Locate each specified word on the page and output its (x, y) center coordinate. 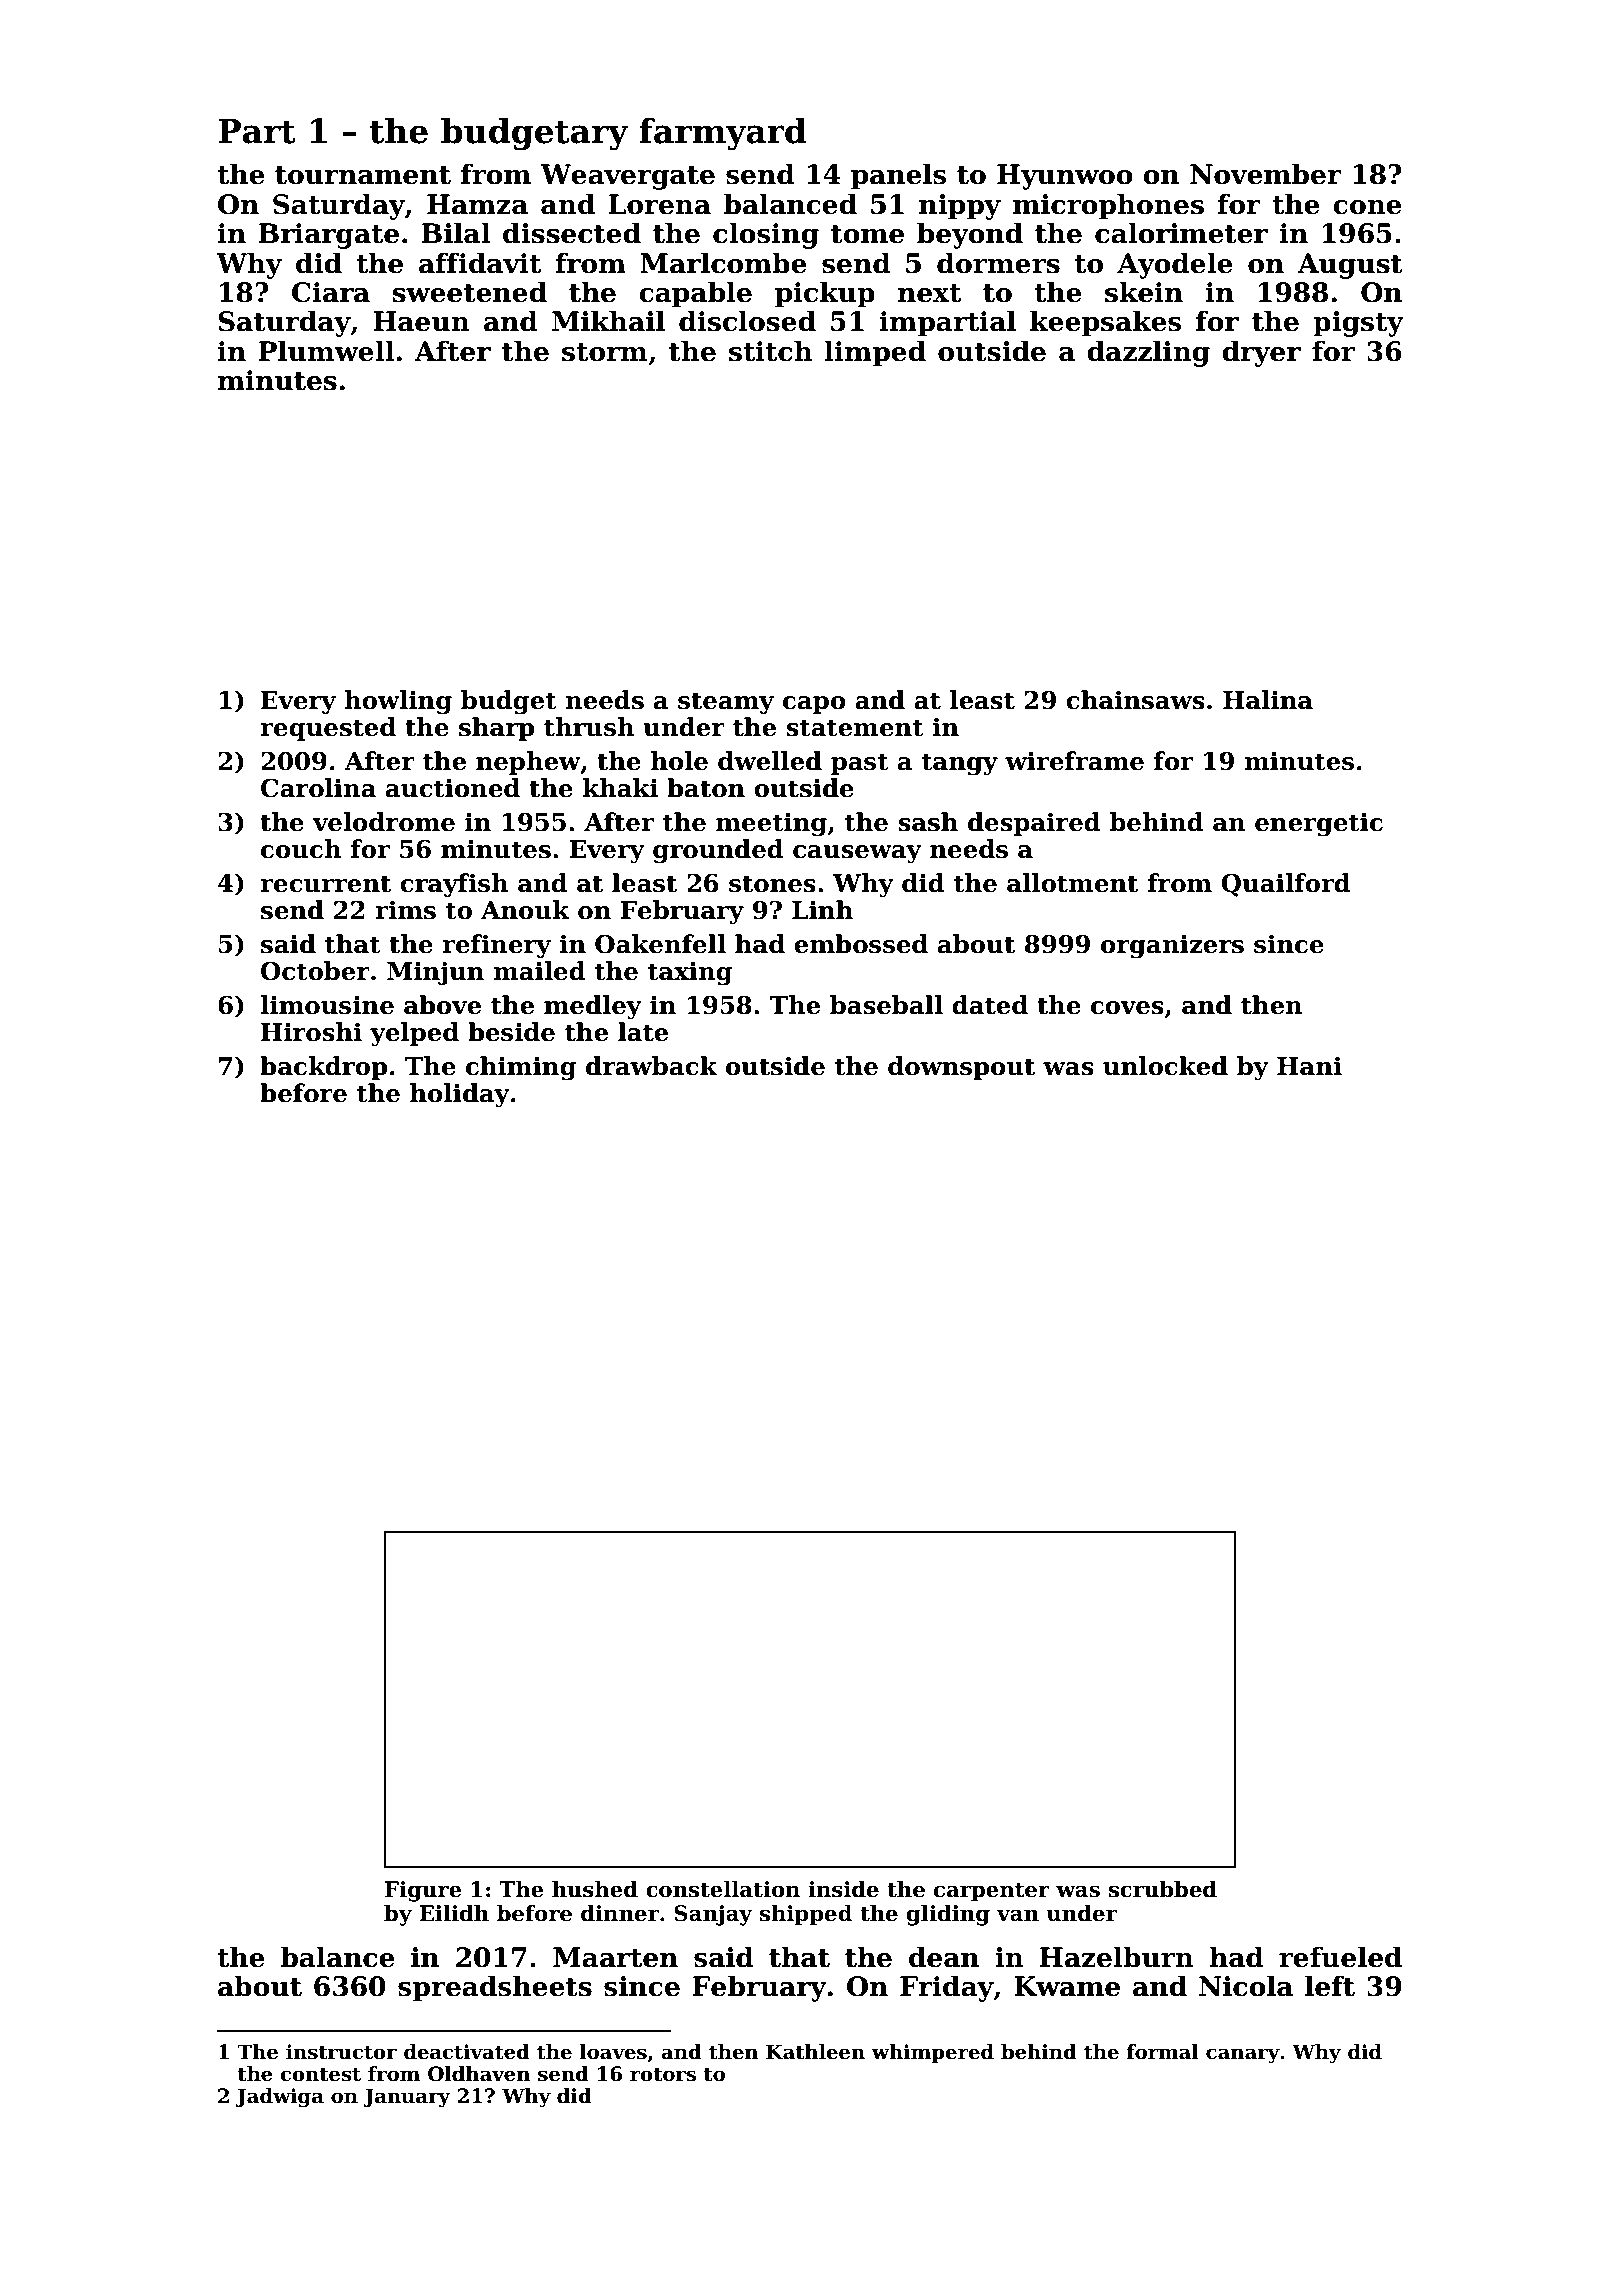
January (407, 2098)
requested (328, 729)
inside (843, 1889)
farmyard (723, 134)
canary (1243, 2056)
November (1266, 174)
